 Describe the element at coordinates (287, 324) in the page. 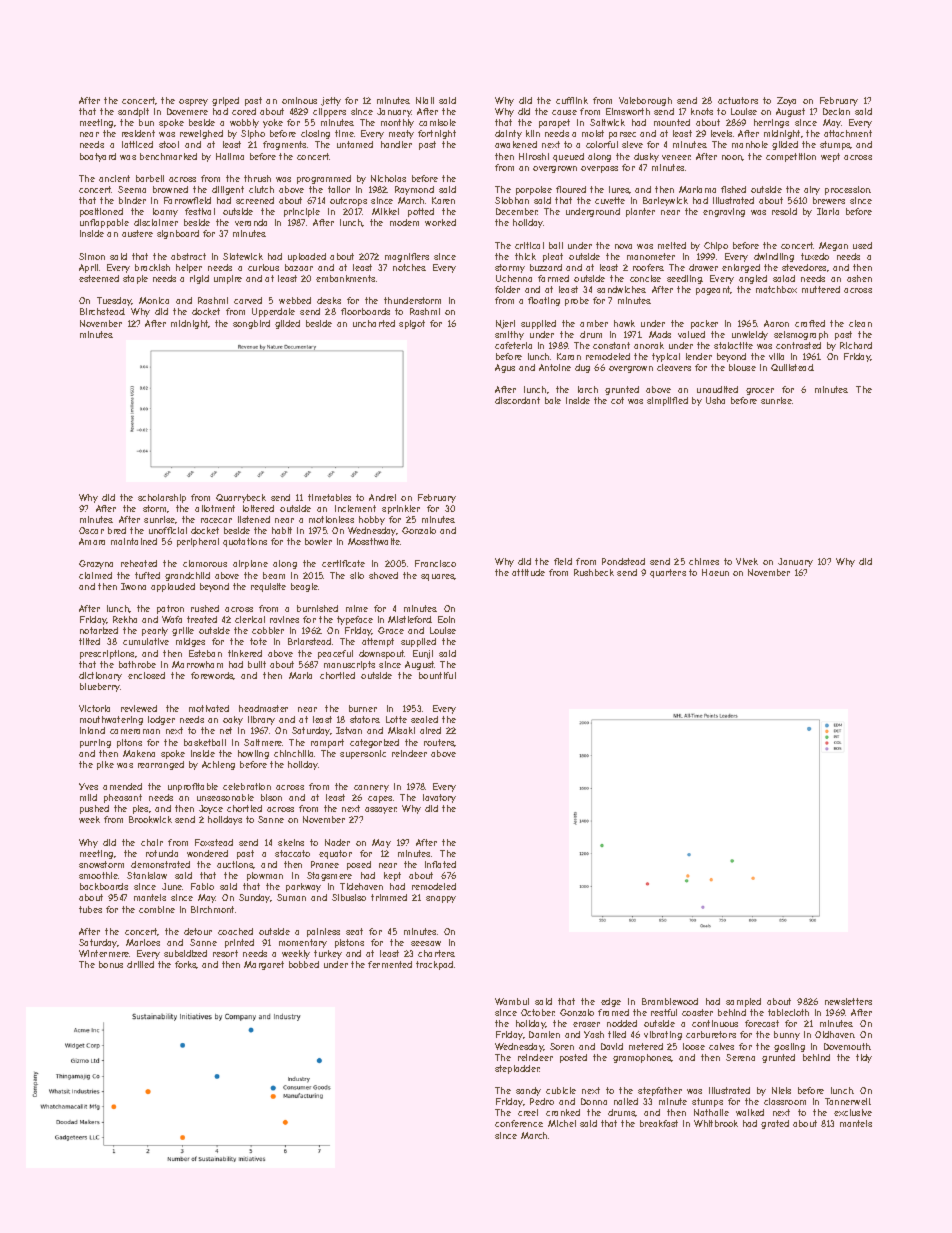

I see `glided` at that location.
